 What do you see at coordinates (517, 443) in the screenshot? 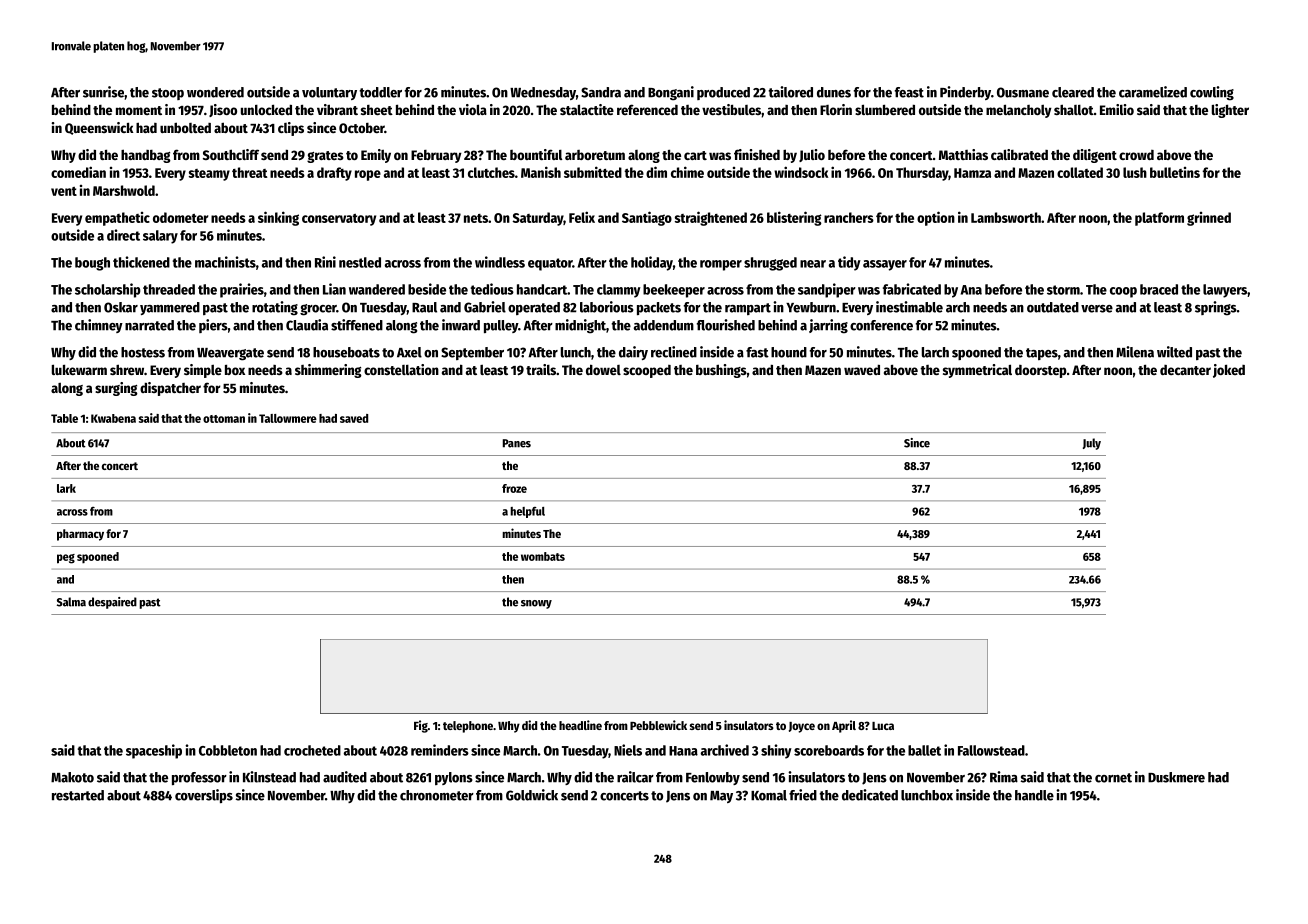
I see `Panes` at bounding box center [517, 443].
